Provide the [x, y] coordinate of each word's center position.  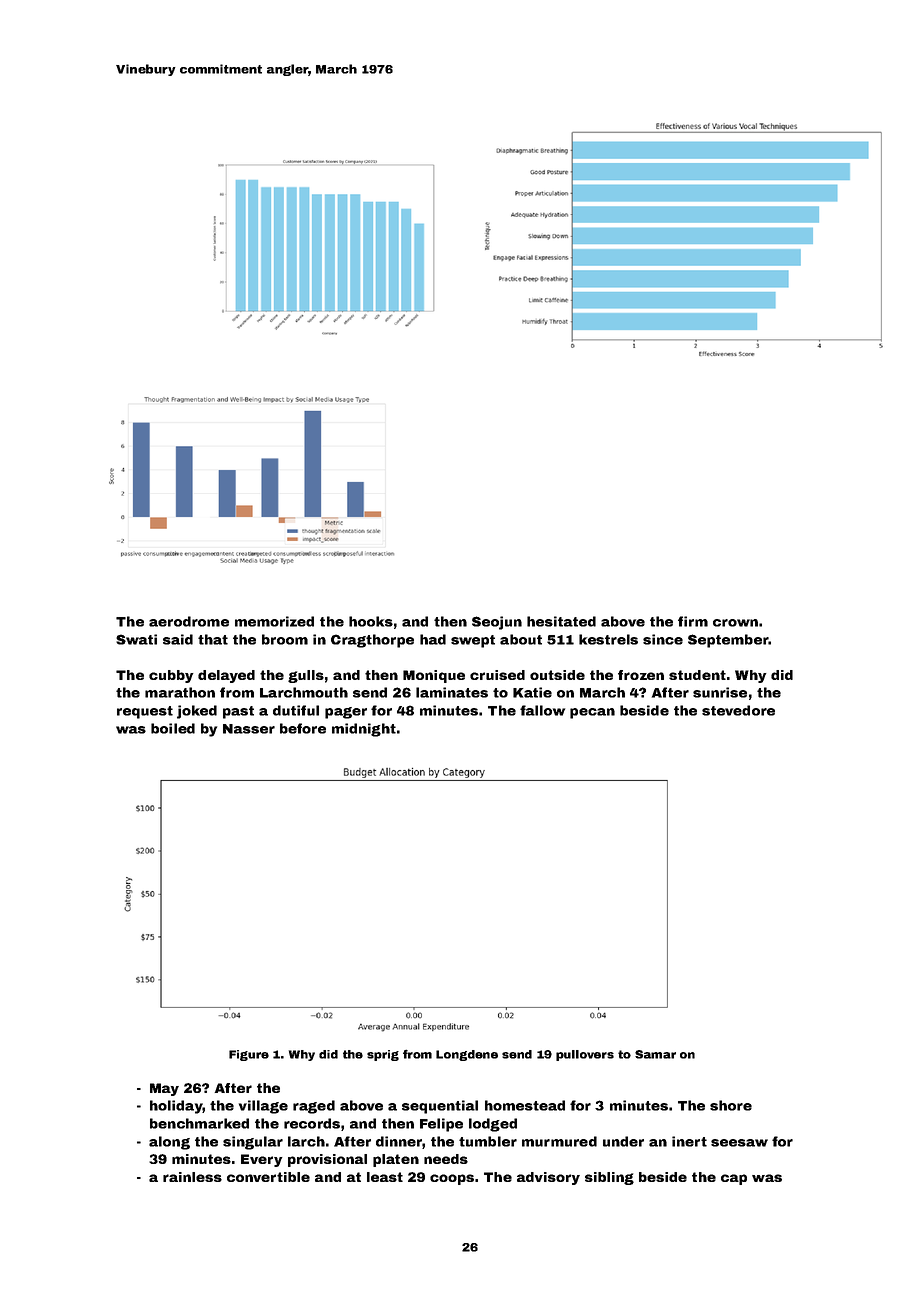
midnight [364, 730]
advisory [548, 1178]
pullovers [585, 1055]
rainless [192, 1177]
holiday [176, 1107]
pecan [592, 713]
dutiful [296, 710]
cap [734, 1179]
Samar [655, 1054]
